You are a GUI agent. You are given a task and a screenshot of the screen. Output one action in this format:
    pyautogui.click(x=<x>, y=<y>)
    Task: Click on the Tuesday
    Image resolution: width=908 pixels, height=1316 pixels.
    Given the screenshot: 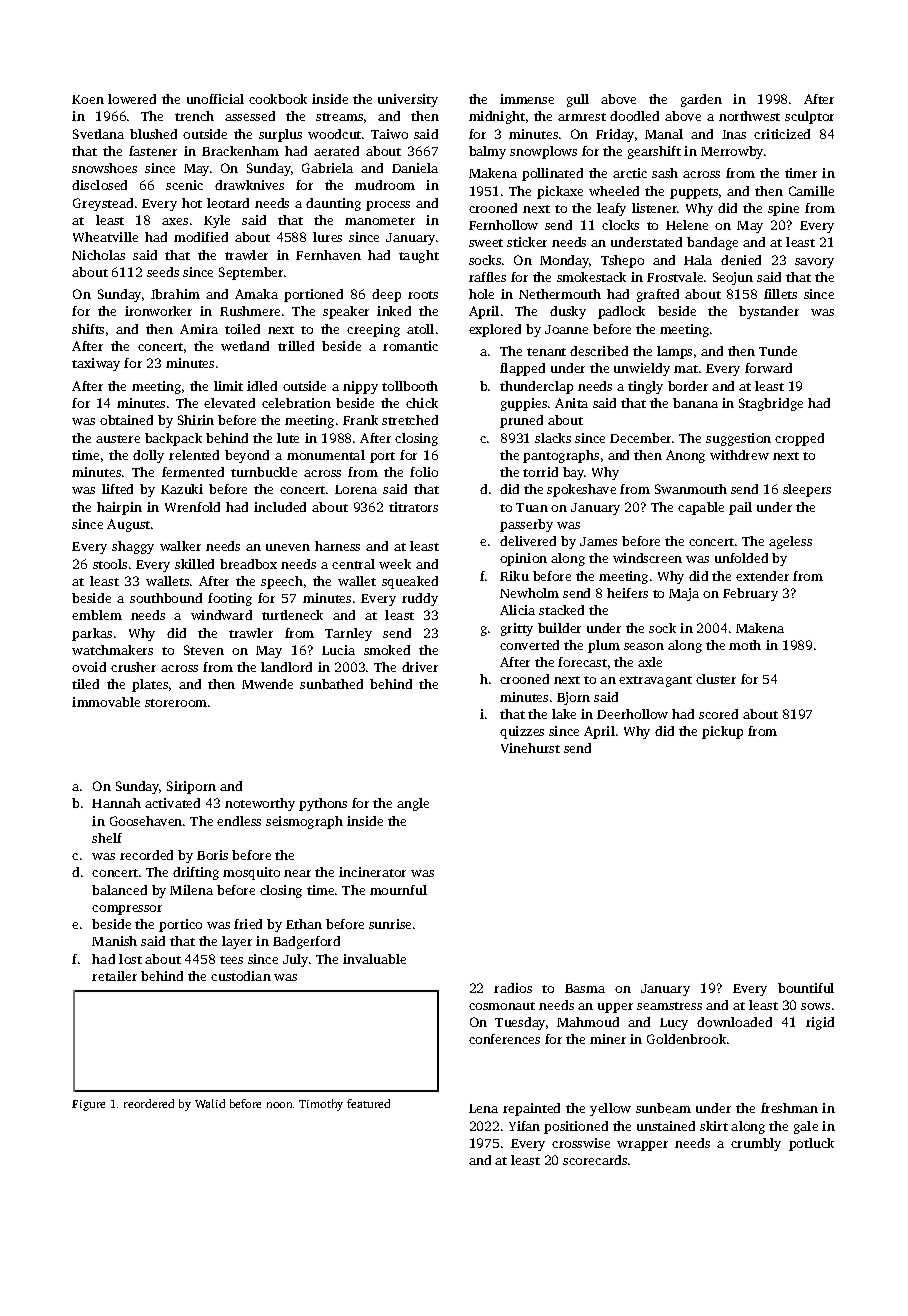 What is the action you would take?
    pyautogui.click(x=520, y=1023)
